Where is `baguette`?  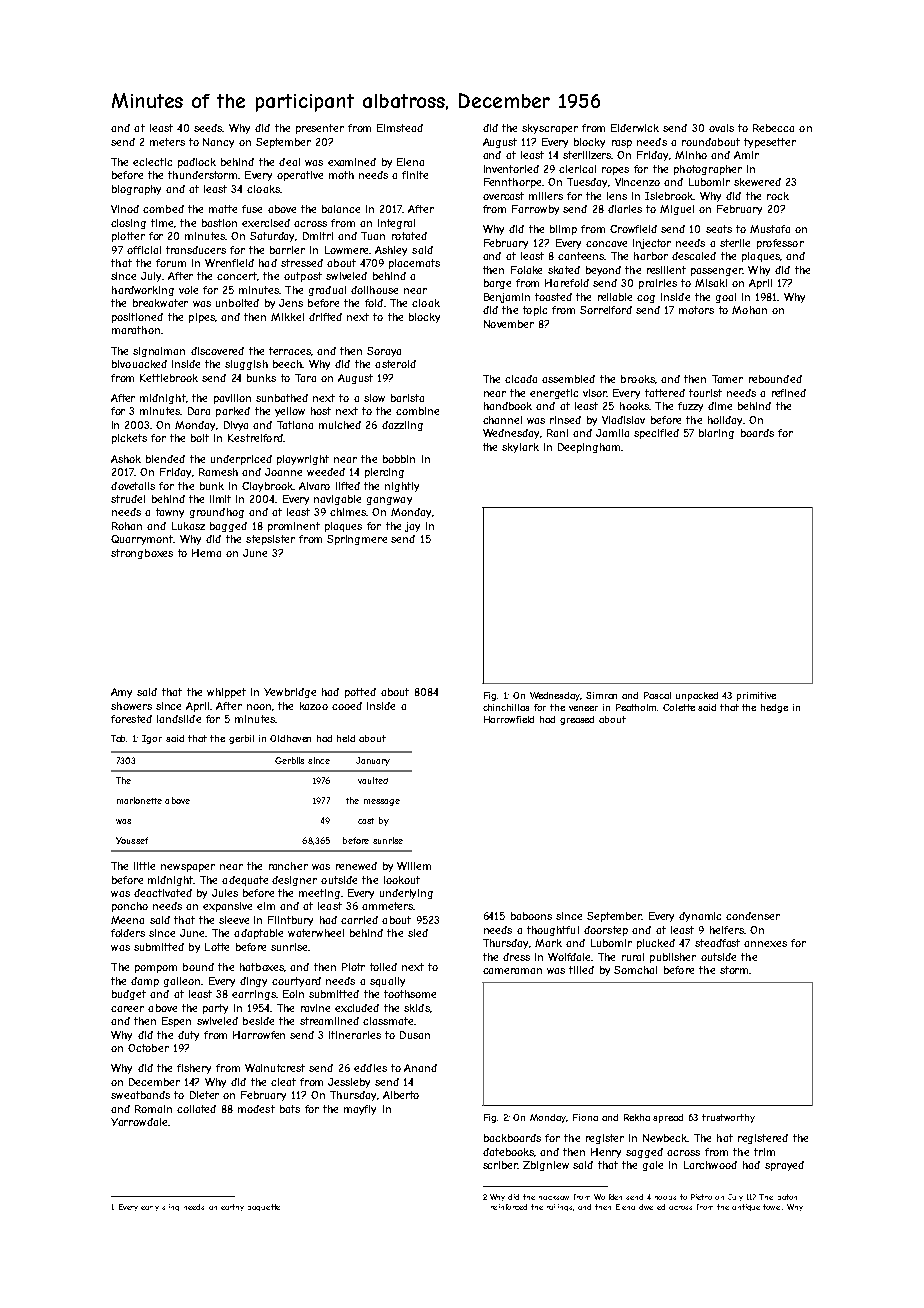 baguette is located at coordinates (264, 1207).
